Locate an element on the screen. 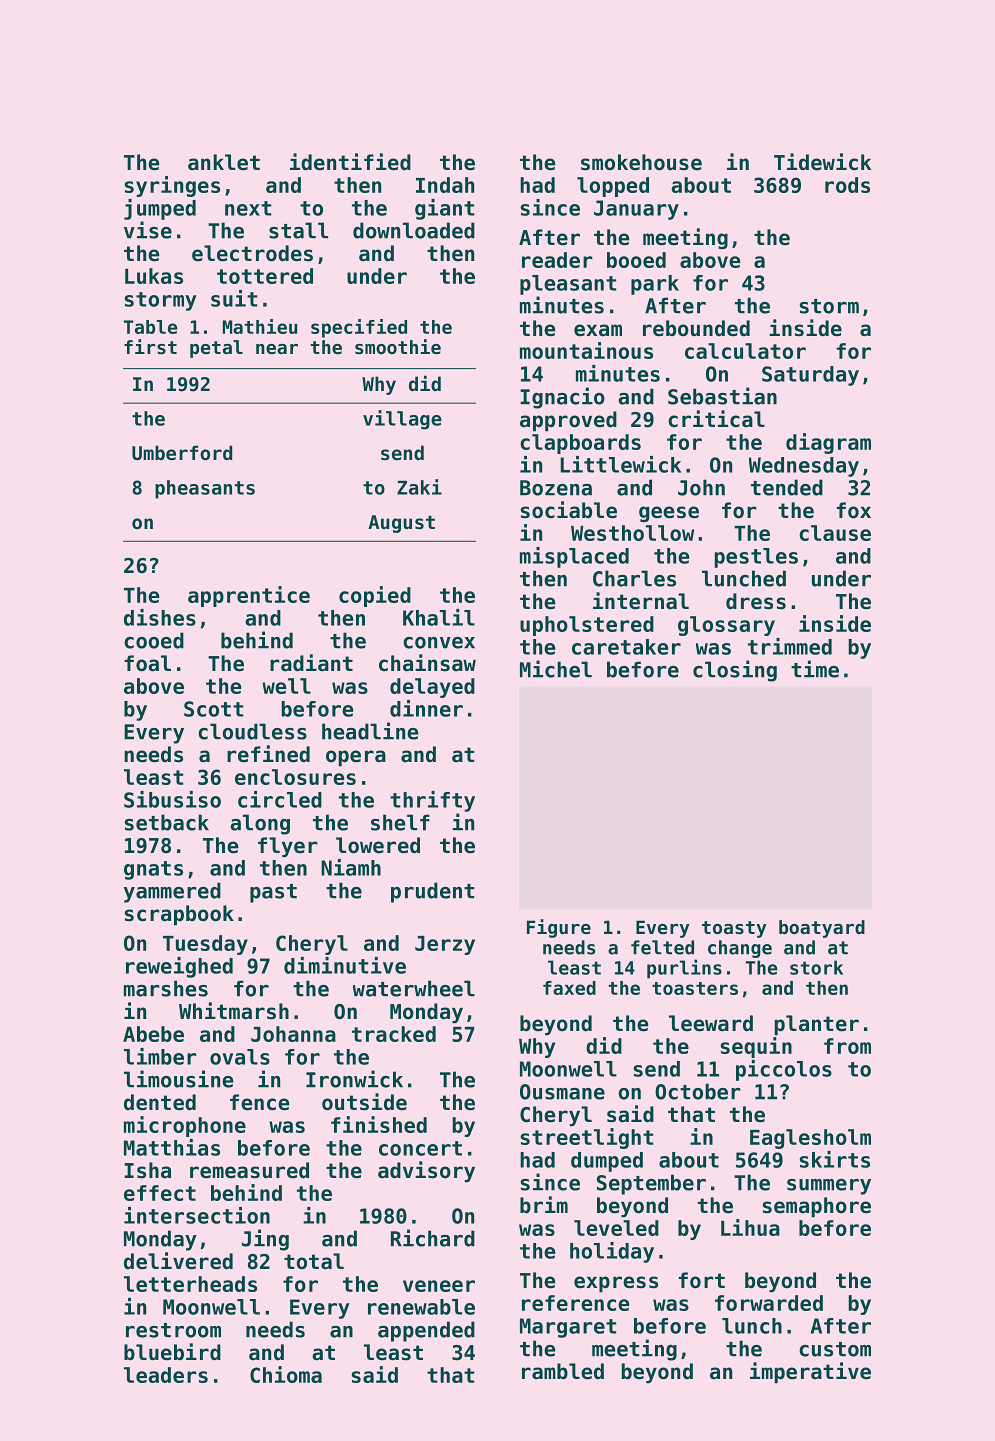 Image resolution: width=995 pixels, height=1441 pixels. thrifty is located at coordinates (432, 801).
